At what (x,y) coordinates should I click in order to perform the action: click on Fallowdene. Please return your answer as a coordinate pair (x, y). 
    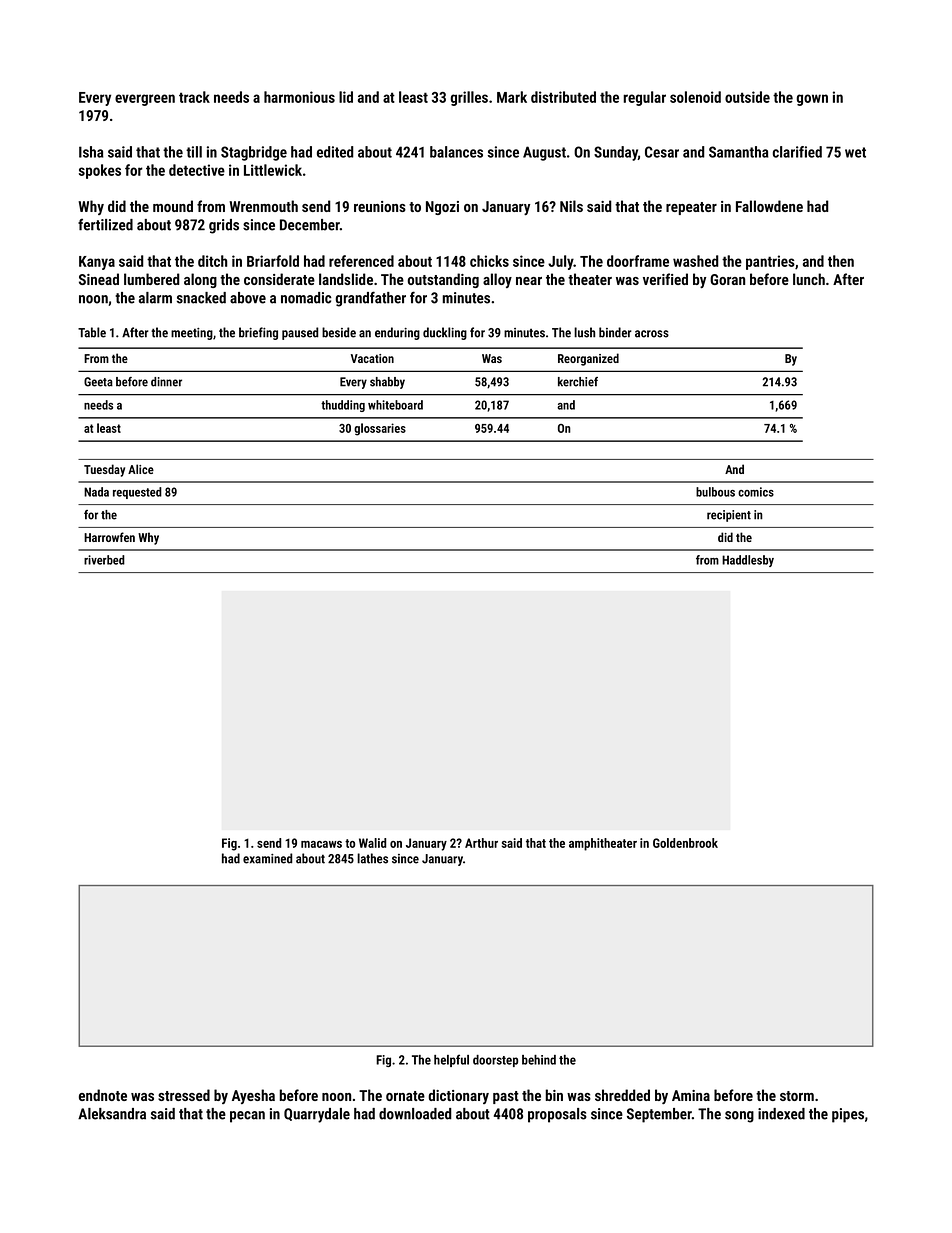
    Looking at the image, I should click on (769, 206).
